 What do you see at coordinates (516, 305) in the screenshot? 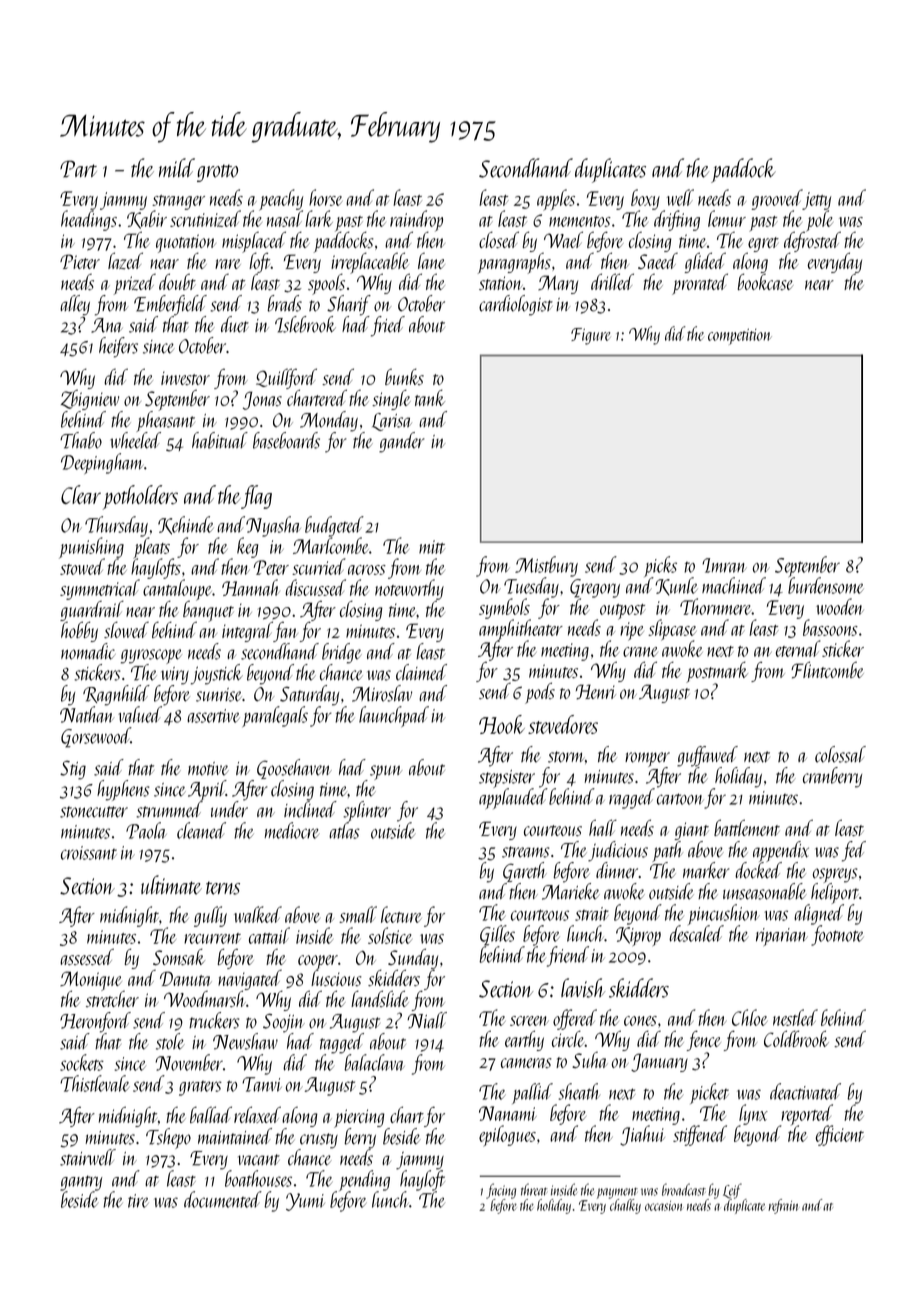
I see `cardiologist` at bounding box center [516, 305].
